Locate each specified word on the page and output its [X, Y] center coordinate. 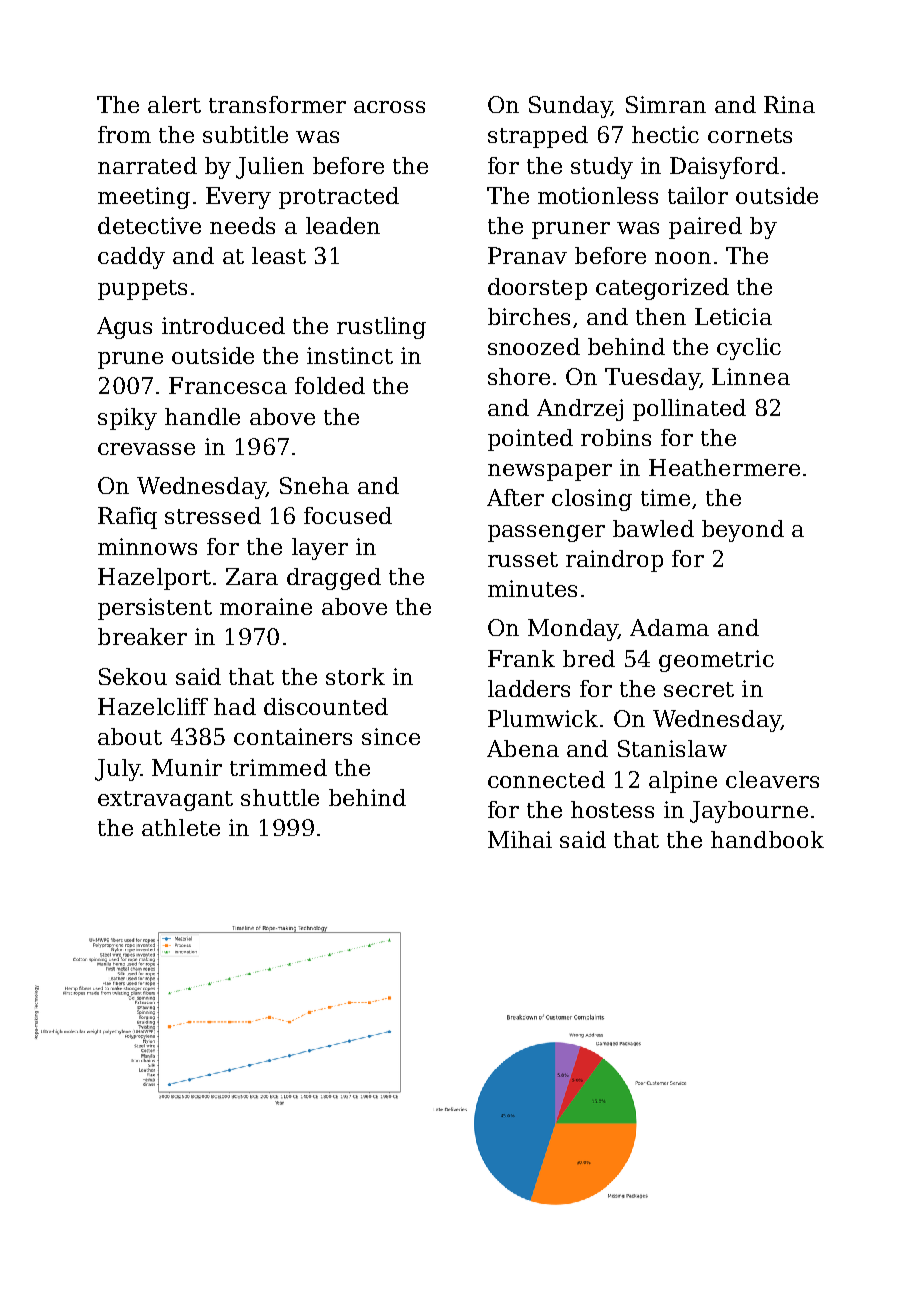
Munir [187, 767]
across [389, 107]
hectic [665, 134]
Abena [523, 748]
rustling [381, 328]
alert [174, 104]
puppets [142, 290]
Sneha [314, 485]
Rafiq [127, 518]
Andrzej [580, 410]
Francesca [228, 385]
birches [529, 316]
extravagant [165, 801]
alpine [683, 782]
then [661, 316]
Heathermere [724, 467]
